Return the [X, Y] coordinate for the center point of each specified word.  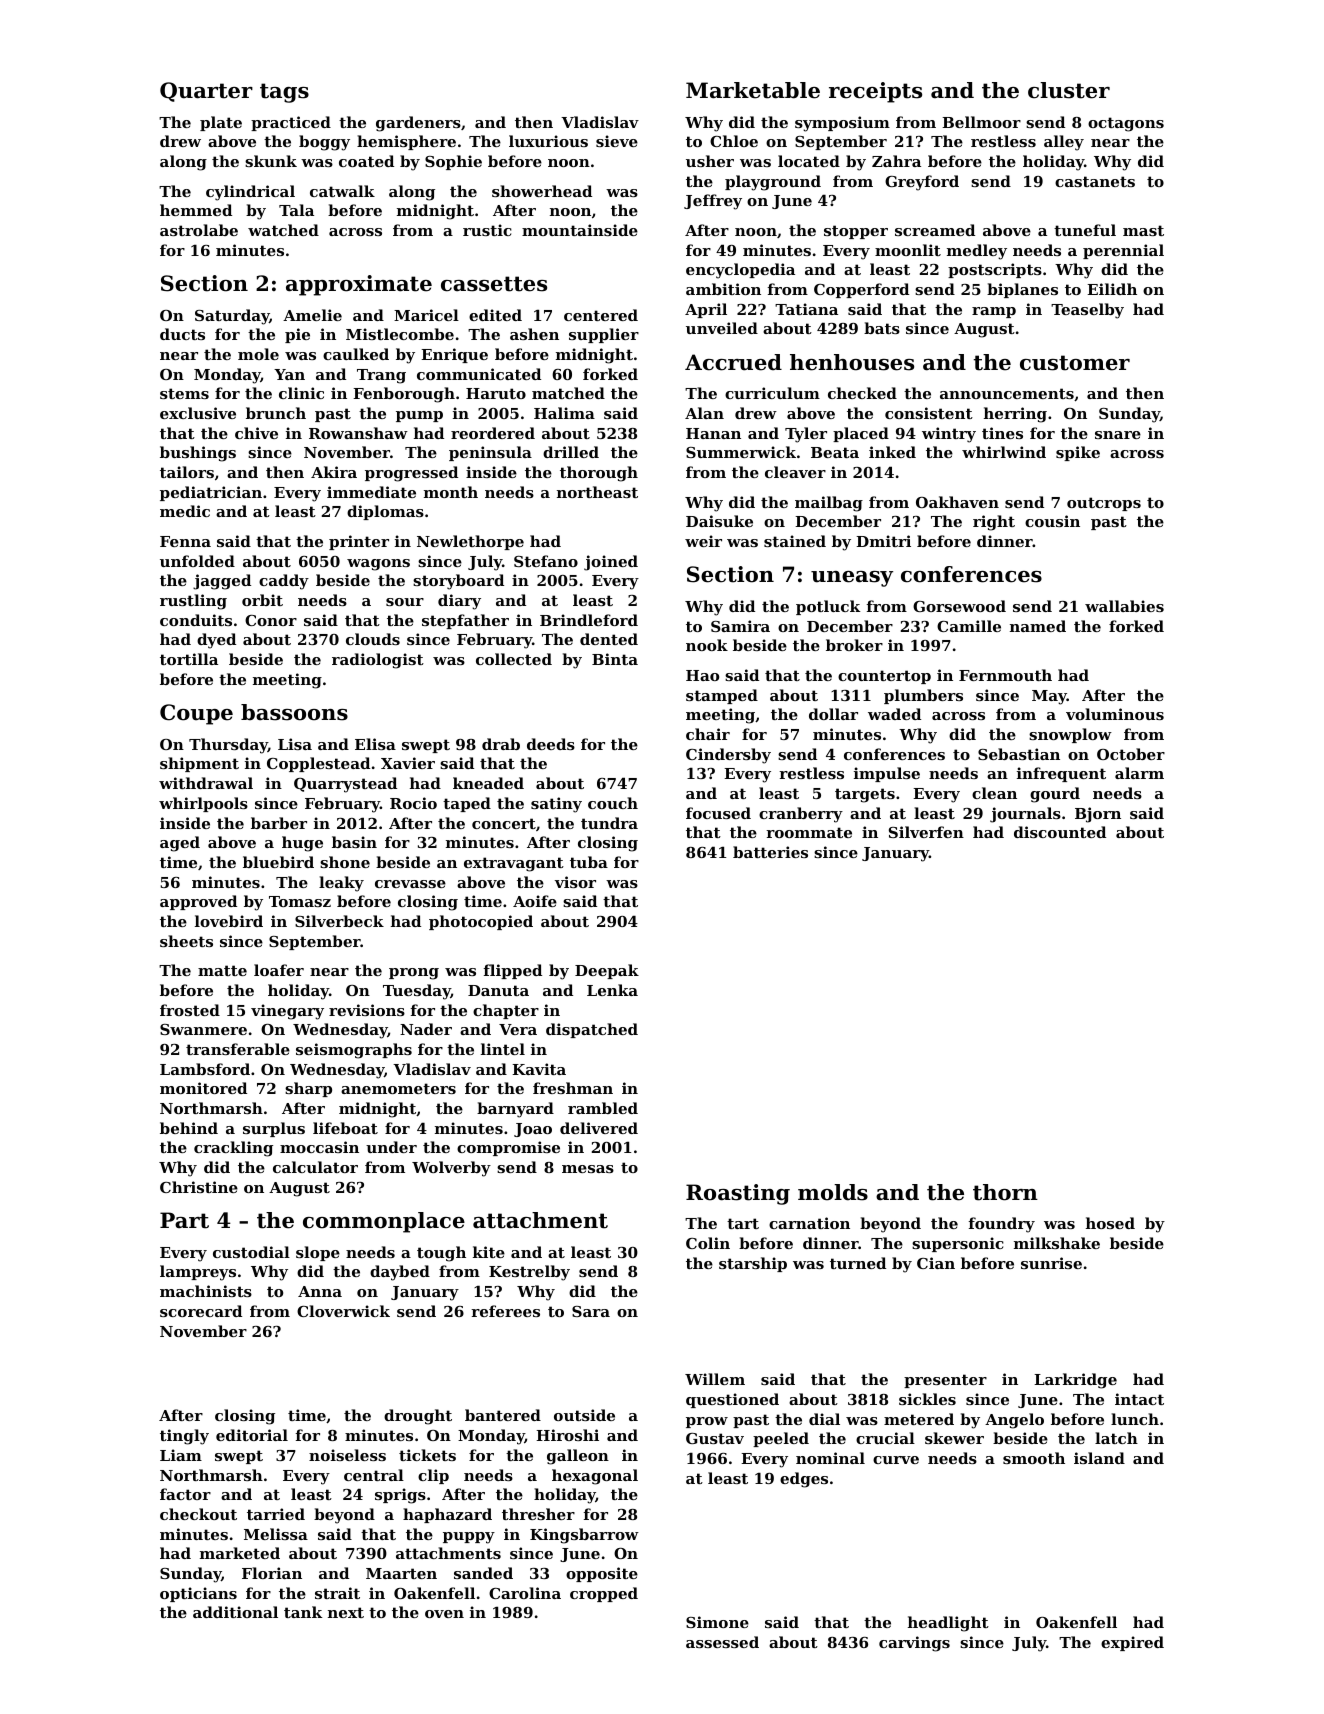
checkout [198, 1514]
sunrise [1051, 1263]
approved [198, 902]
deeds [551, 744]
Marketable [753, 90]
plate [221, 123]
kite [489, 1252]
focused [718, 813]
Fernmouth [1005, 675]
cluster [1069, 90]
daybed [400, 1273]
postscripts [995, 270]
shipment [199, 764]
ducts [182, 334]
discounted [1060, 832]
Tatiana [806, 309]
